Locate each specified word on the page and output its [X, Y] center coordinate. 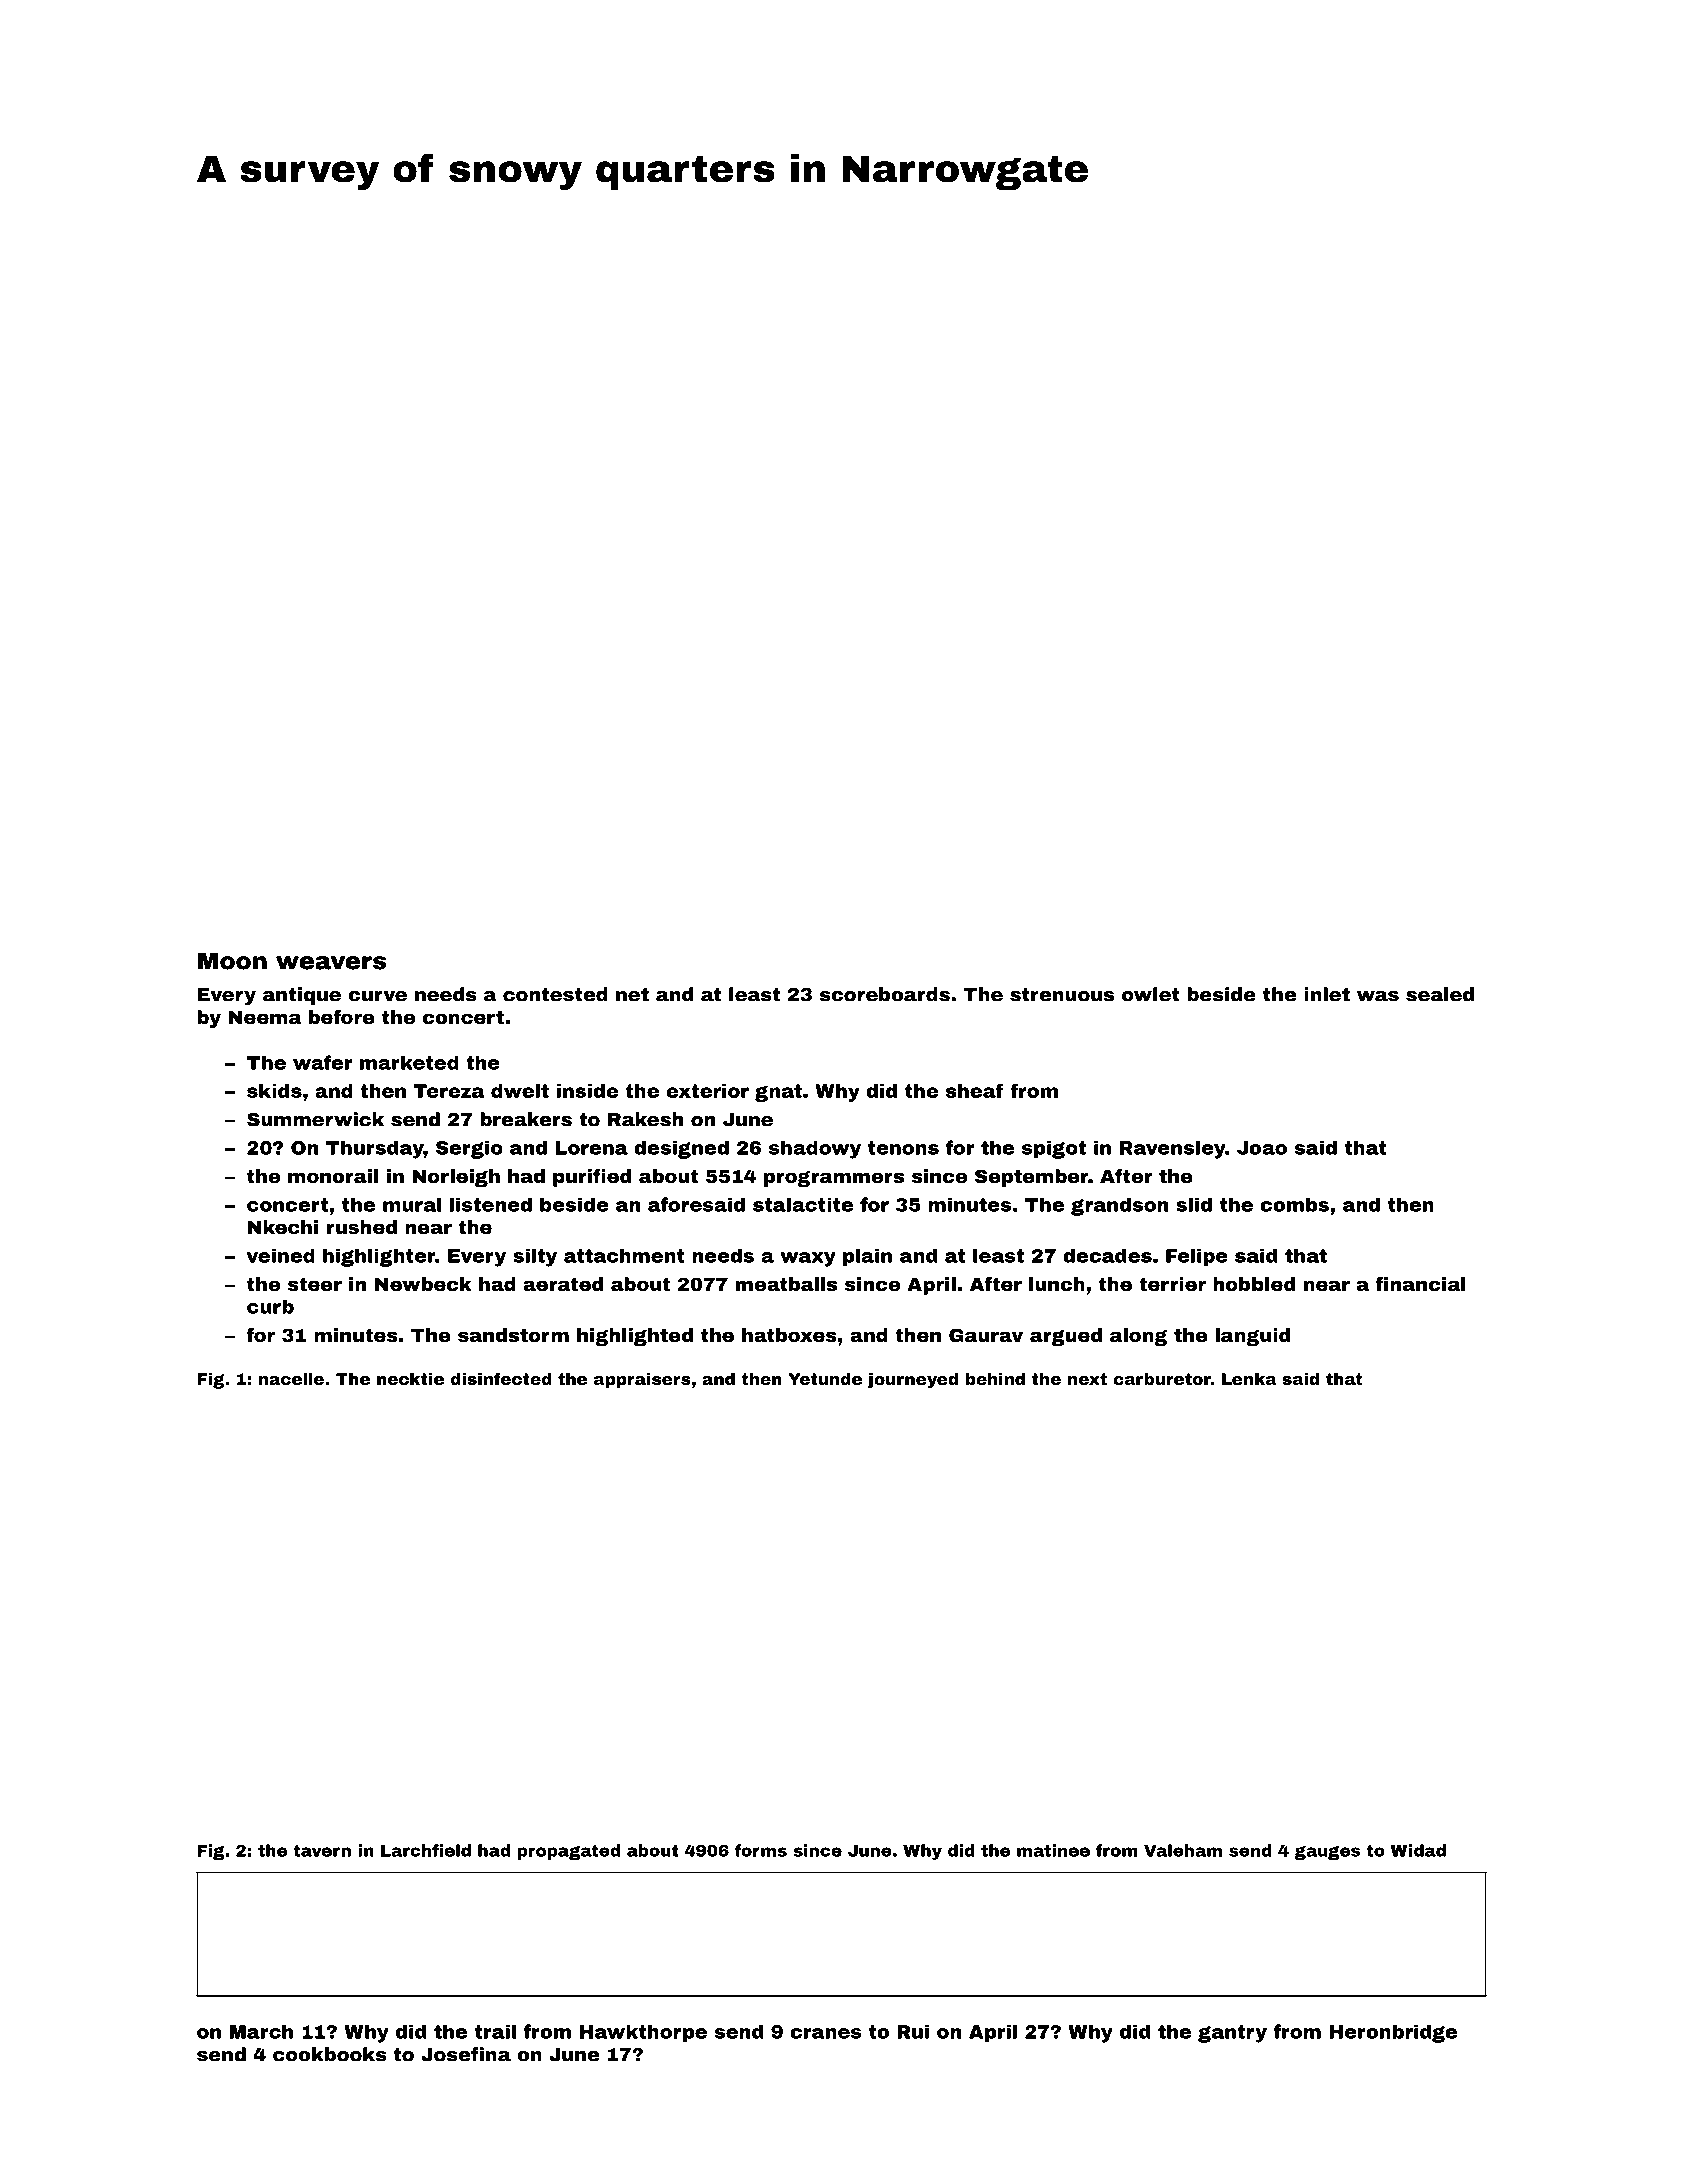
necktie [410, 1379]
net [632, 995]
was [1378, 996]
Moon [232, 961]
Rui [913, 2031]
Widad [1418, 1850]
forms [761, 1850]
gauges [1327, 1853]
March [261, 2031]
